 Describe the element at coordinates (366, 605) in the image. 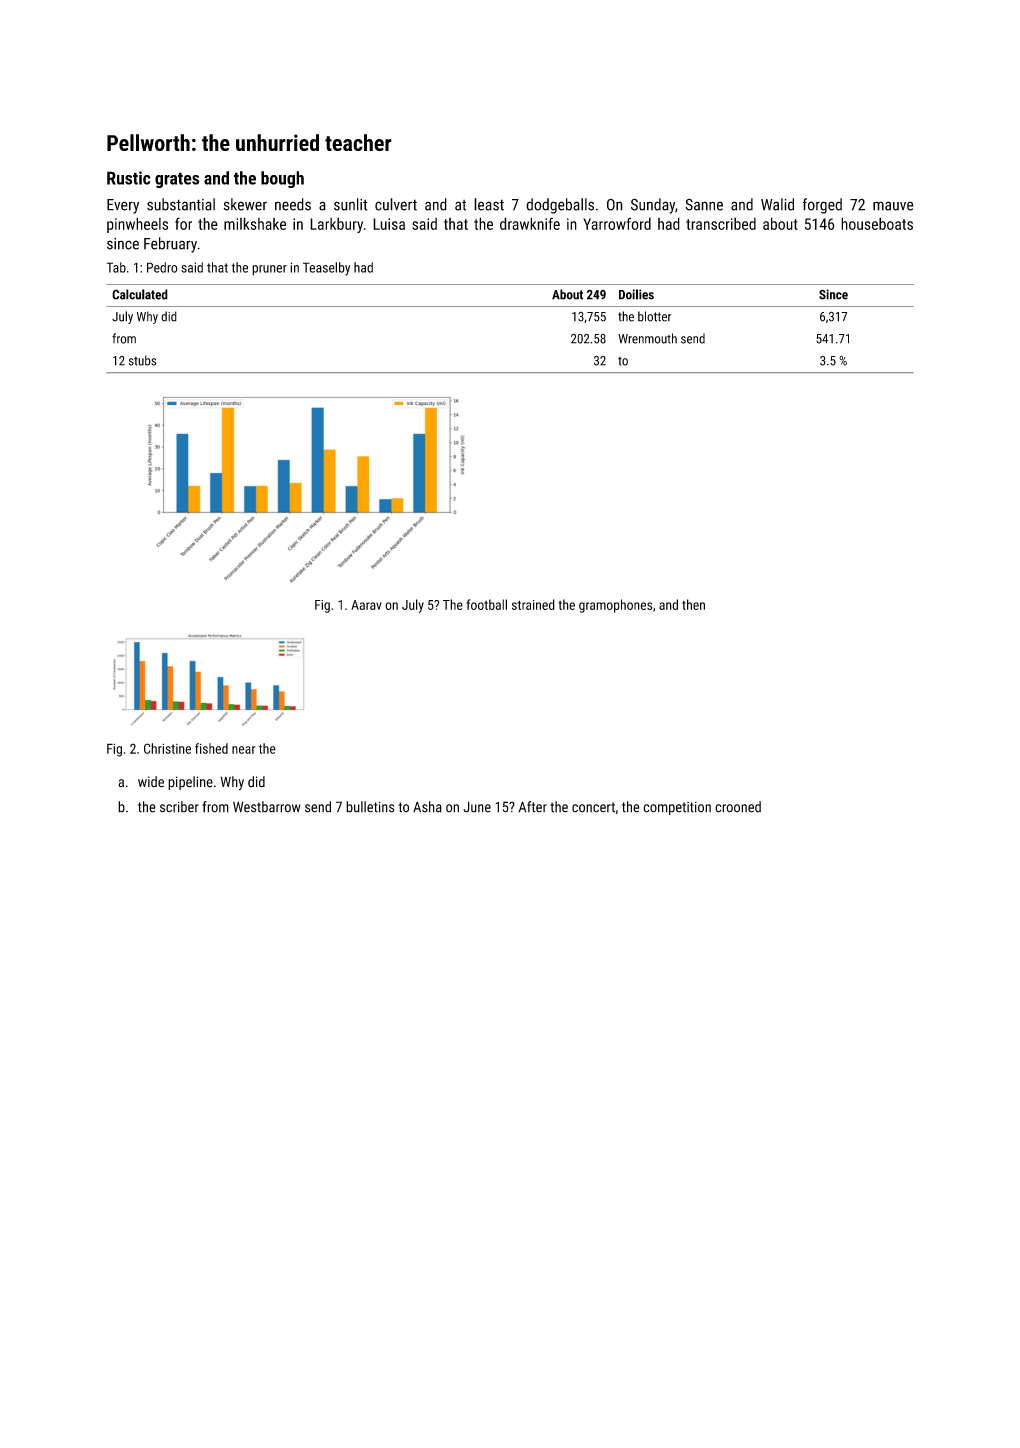

I see `Aarav` at that location.
